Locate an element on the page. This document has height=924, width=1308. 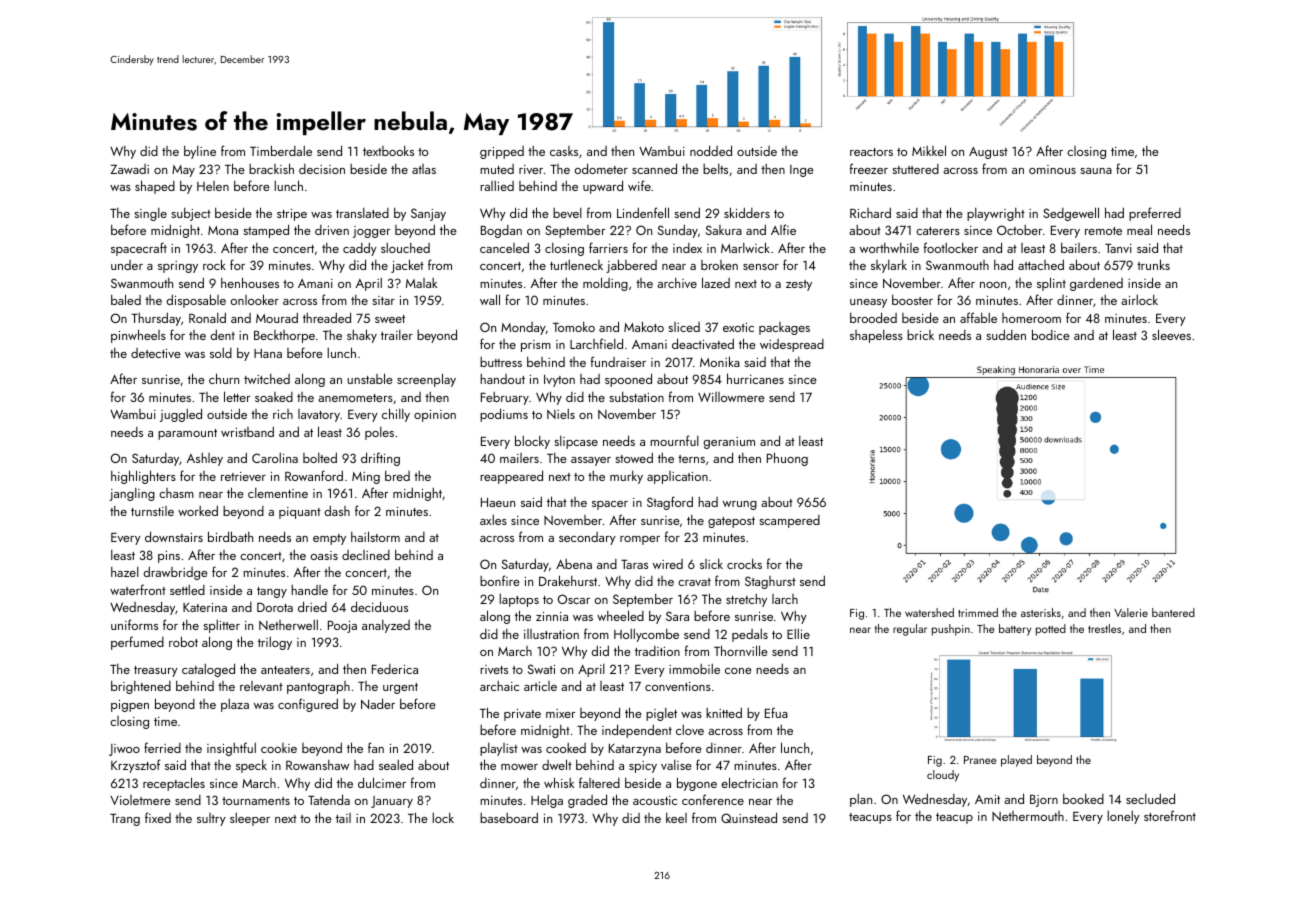
Trang is located at coordinates (125, 820).
